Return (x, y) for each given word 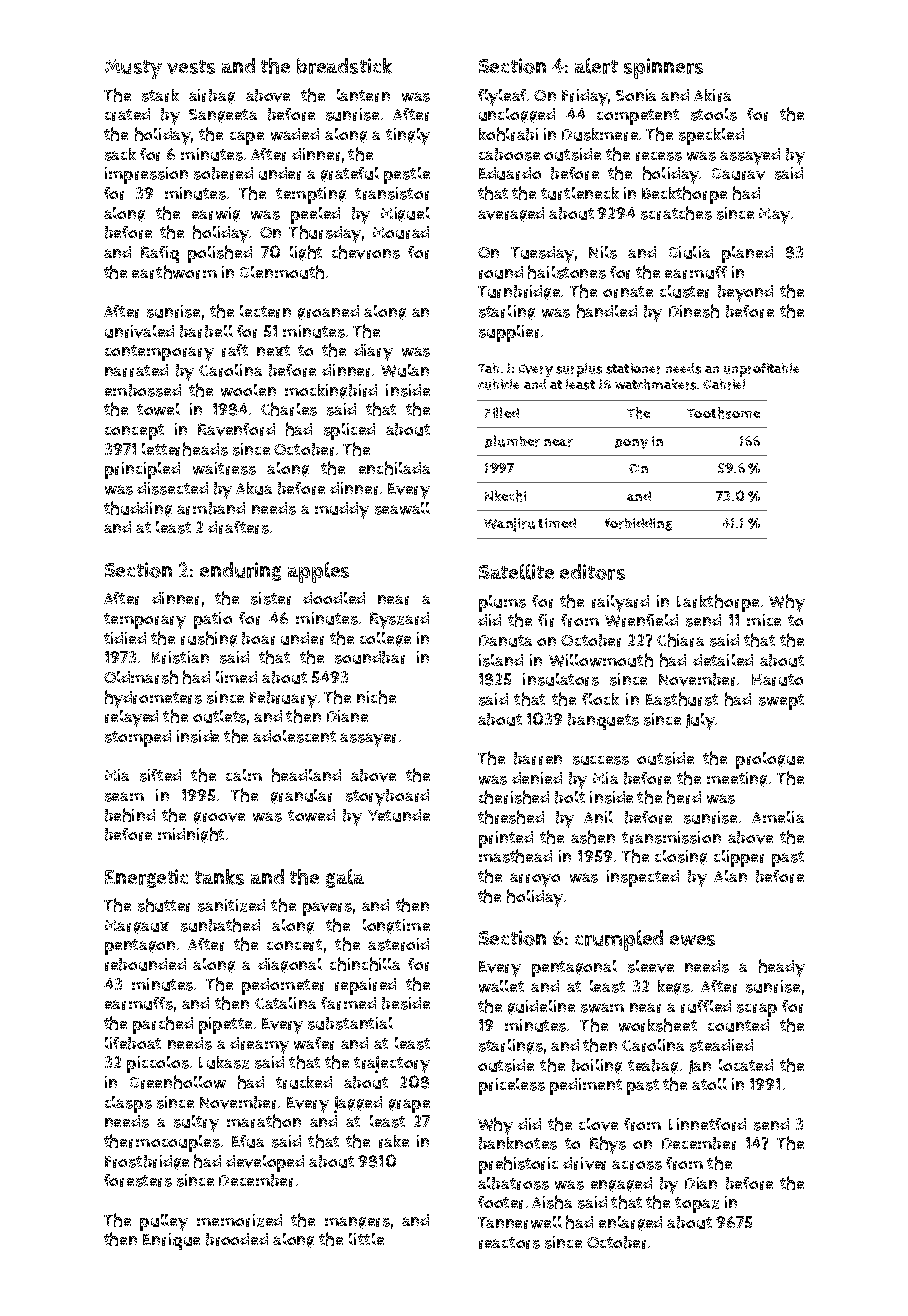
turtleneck (580, 193)
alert (596, 66)
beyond (745, 293)
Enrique (171, 1241)
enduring (240, 571)
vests (191, 67)
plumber (512, 441)
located (746, 1065)
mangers (357, 1223)
